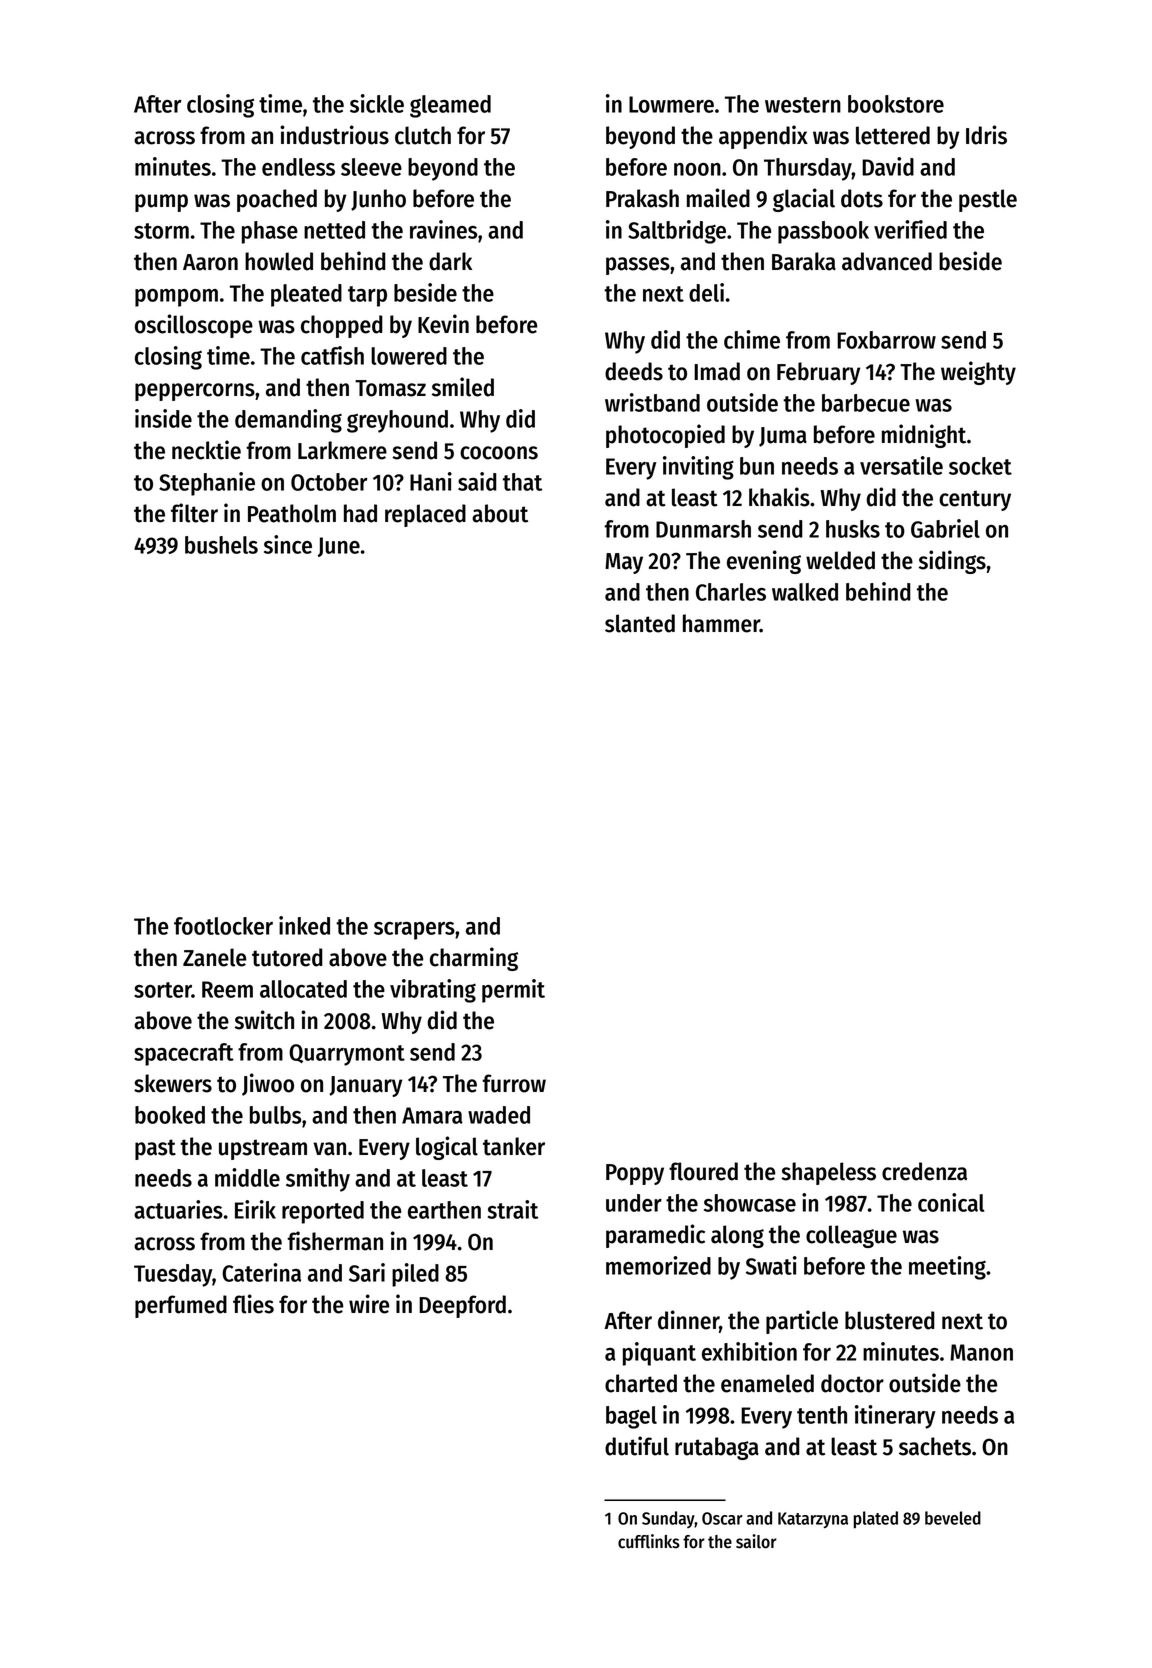 The height and width of the page is (1668, 1152). What do you see at coordinates (522, 482) in the page?
I see `that` at bounding box center [522, 482].
